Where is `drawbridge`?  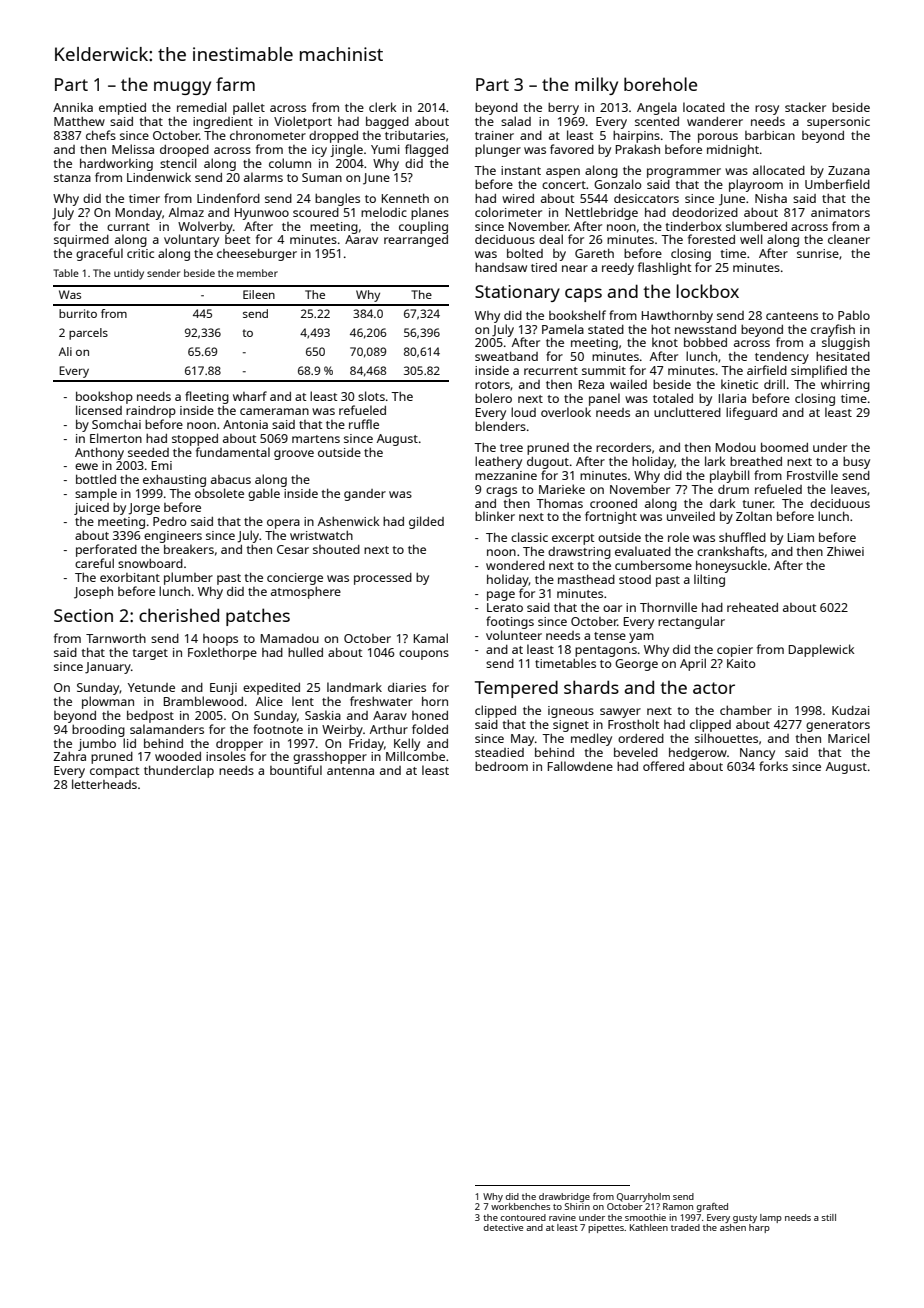 drawbridge is located at coordinates (564, 1197).
